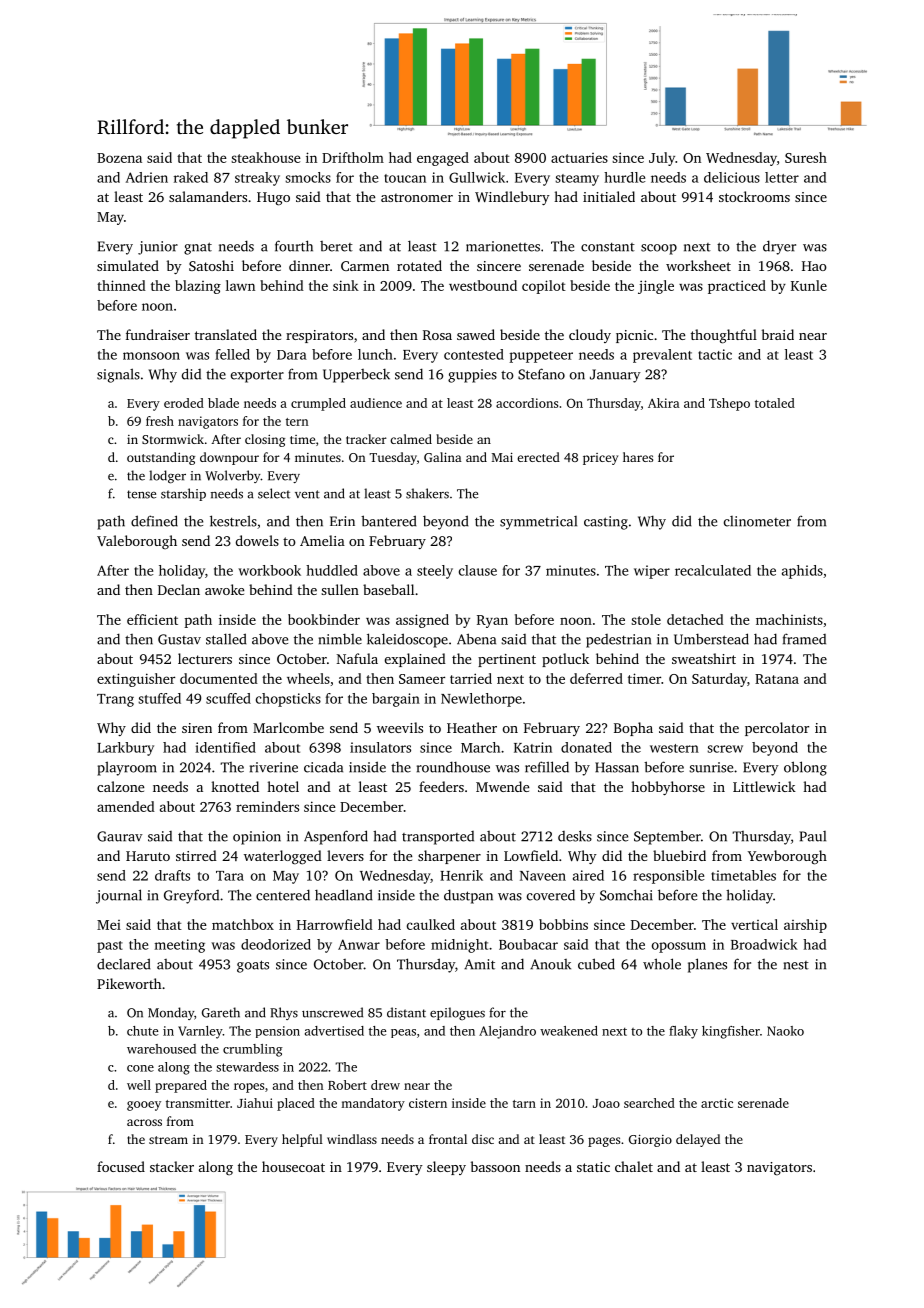  What do you see at coordinates (579, 158) in the page?
I see `actuaries` at bounding box center [579, 158].
